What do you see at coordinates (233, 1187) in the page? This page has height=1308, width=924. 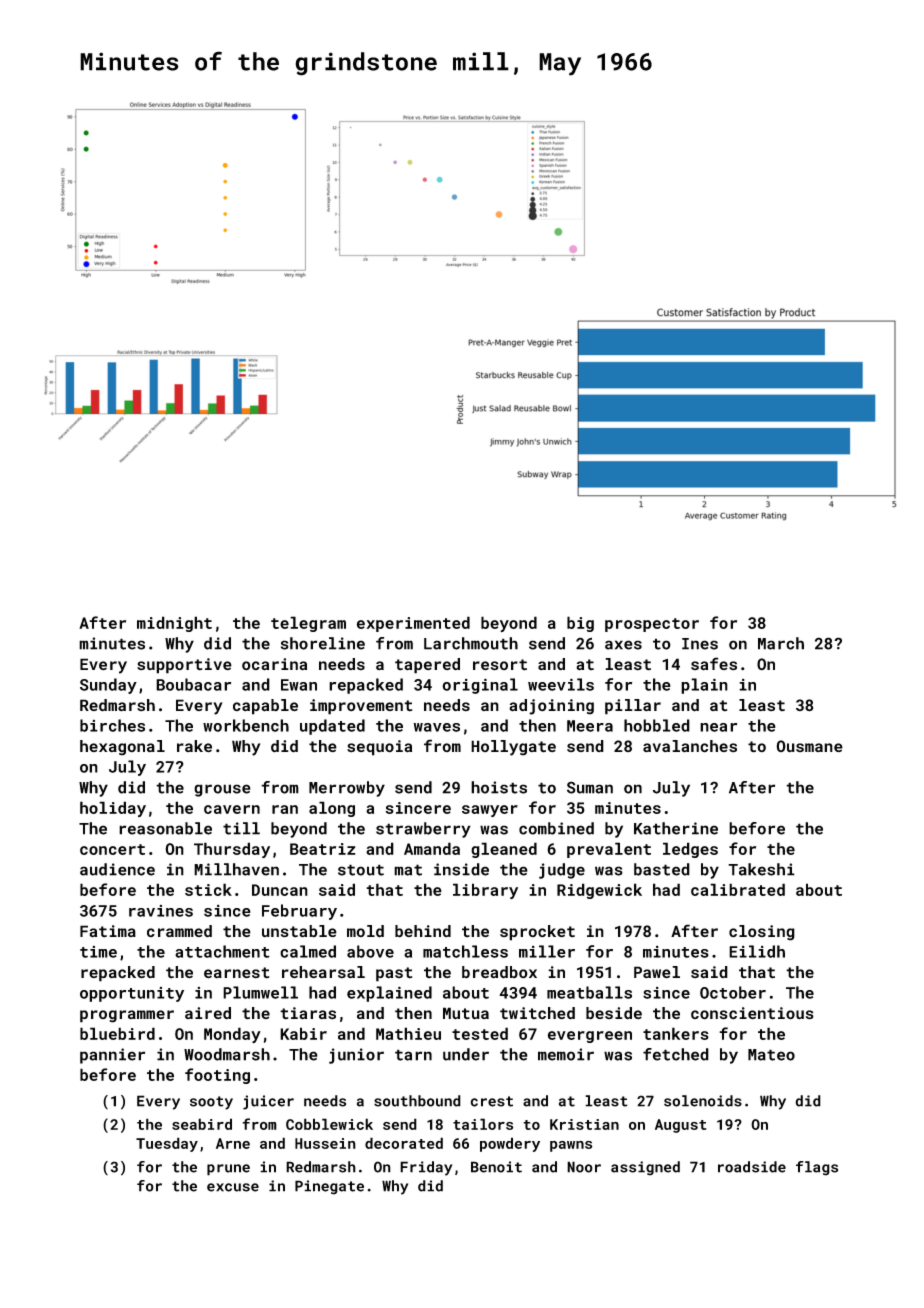 I see `excuse` at bounding box center [233, 1187].
